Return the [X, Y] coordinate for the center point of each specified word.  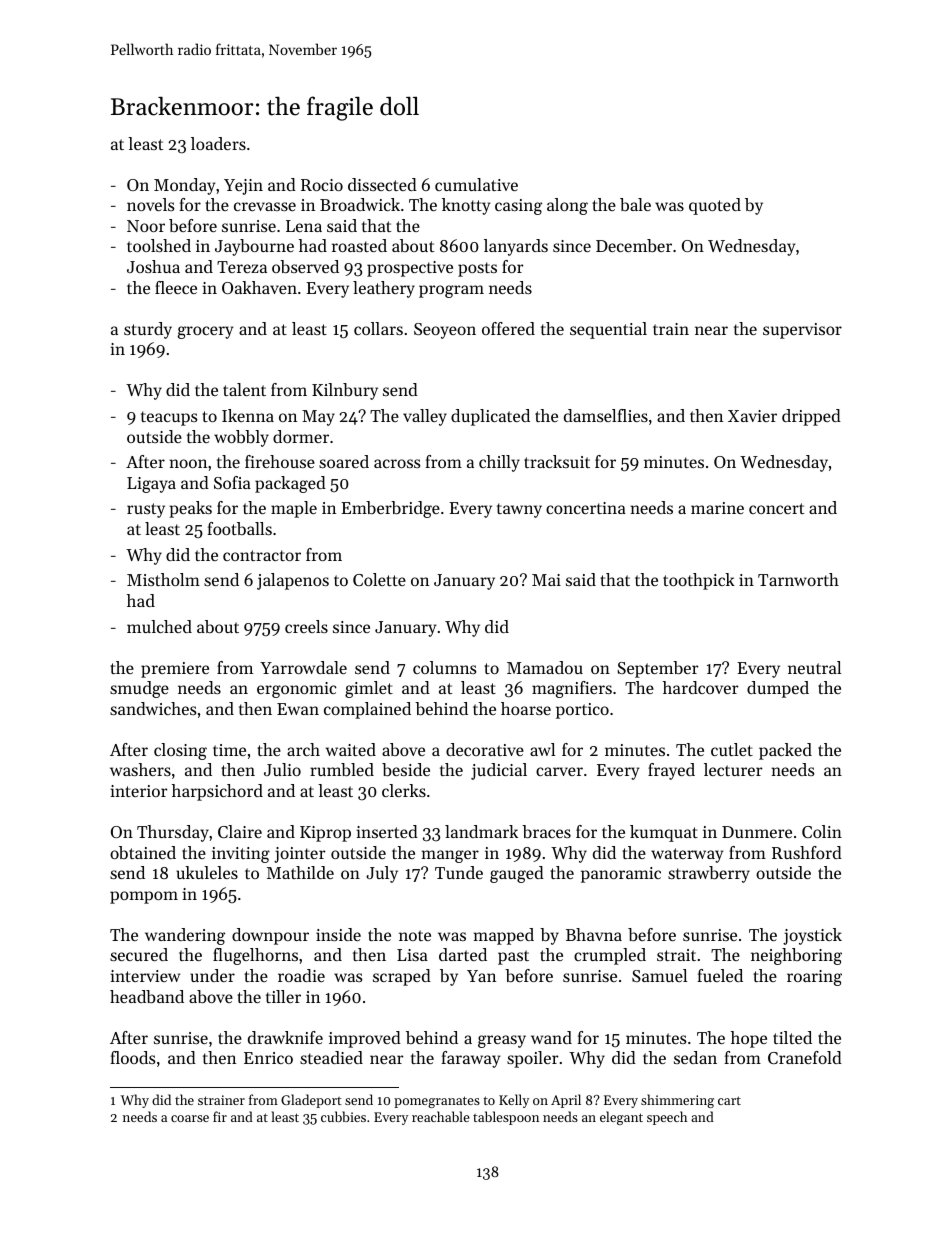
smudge [139, 689]
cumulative [476, 184]
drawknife [285, 1037]
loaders [218, 143]
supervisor [802, 331]
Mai [546, 580]
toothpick [699, 581]
